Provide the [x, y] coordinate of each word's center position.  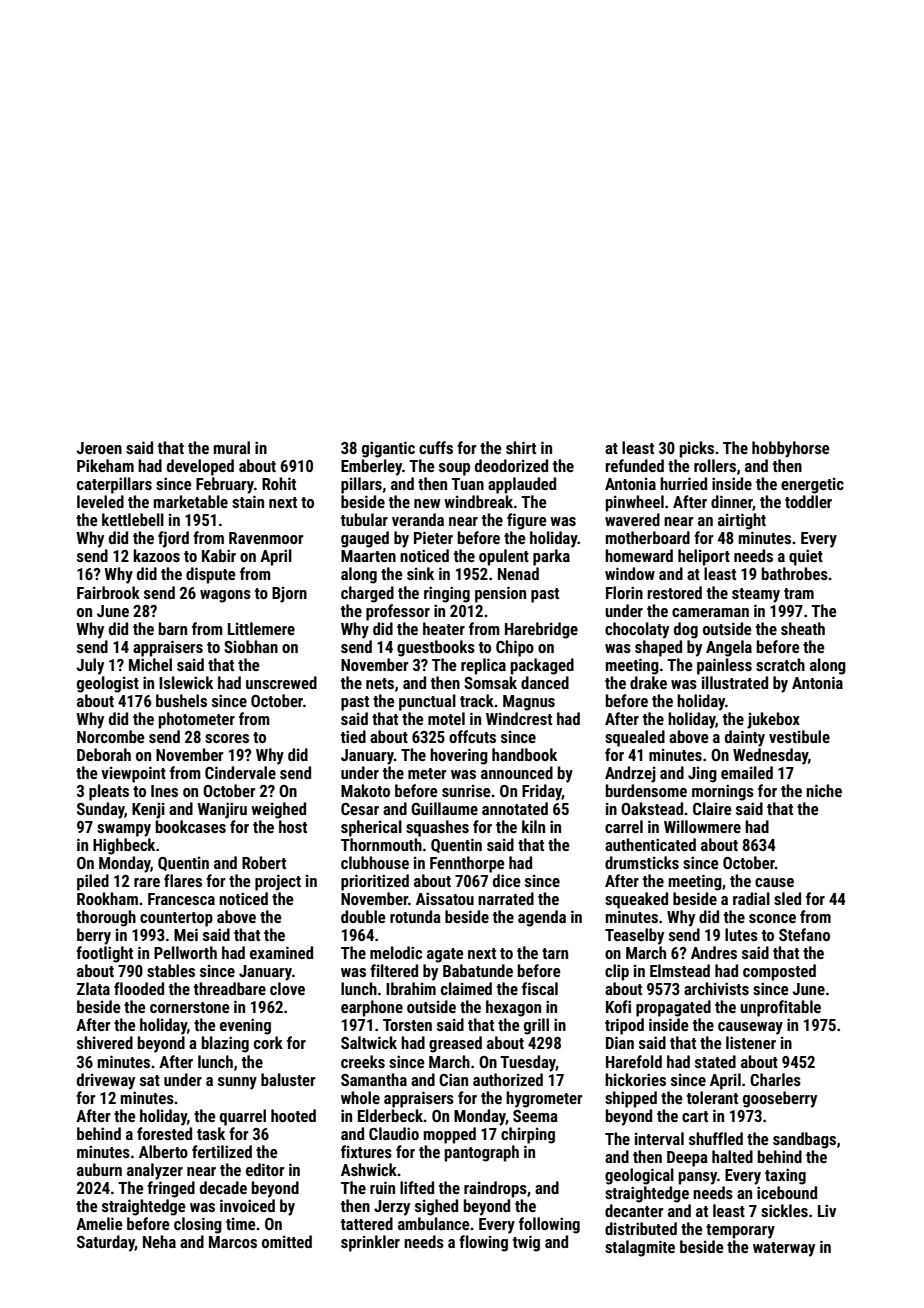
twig [526, 1243]
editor [265, 1169]
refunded [634, 465]
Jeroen [99, 448]
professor [398, 612]
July [90, 666]
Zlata [93, 988]
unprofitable [780, 1008]
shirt [521, 447]
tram [799, 593]
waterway [784, 1249]
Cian [453, 1079]
